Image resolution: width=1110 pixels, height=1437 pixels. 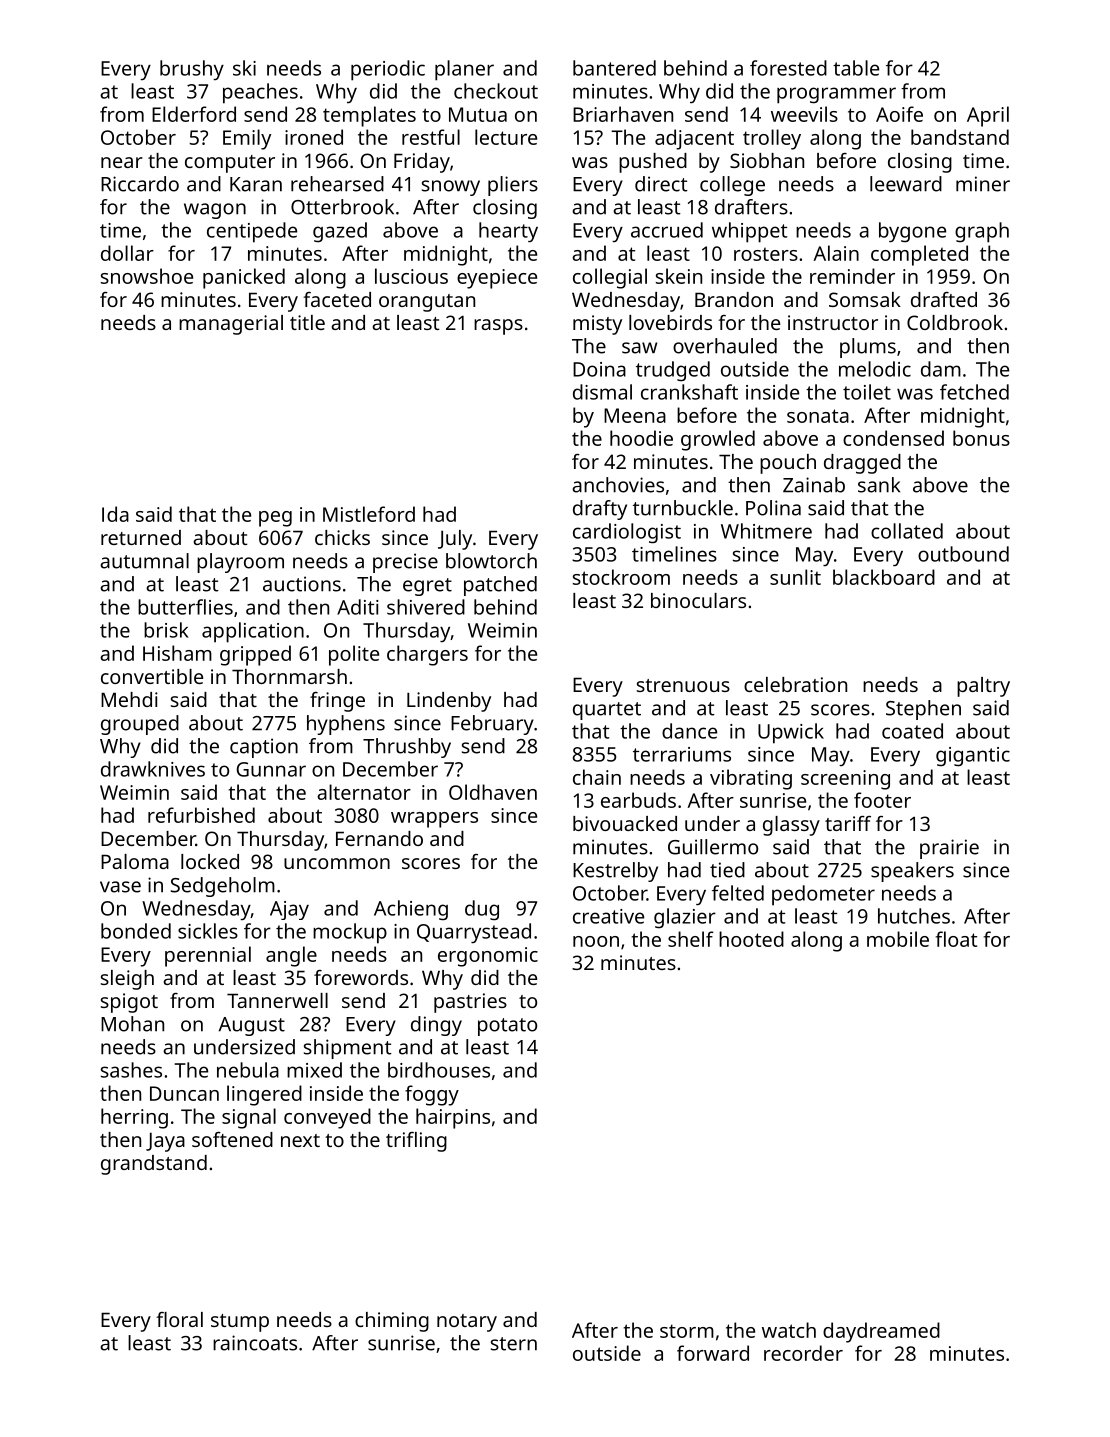 What do you see at coordinates (508, 232) in the page?
I see `hearty` at bounding box center [508, 232].
